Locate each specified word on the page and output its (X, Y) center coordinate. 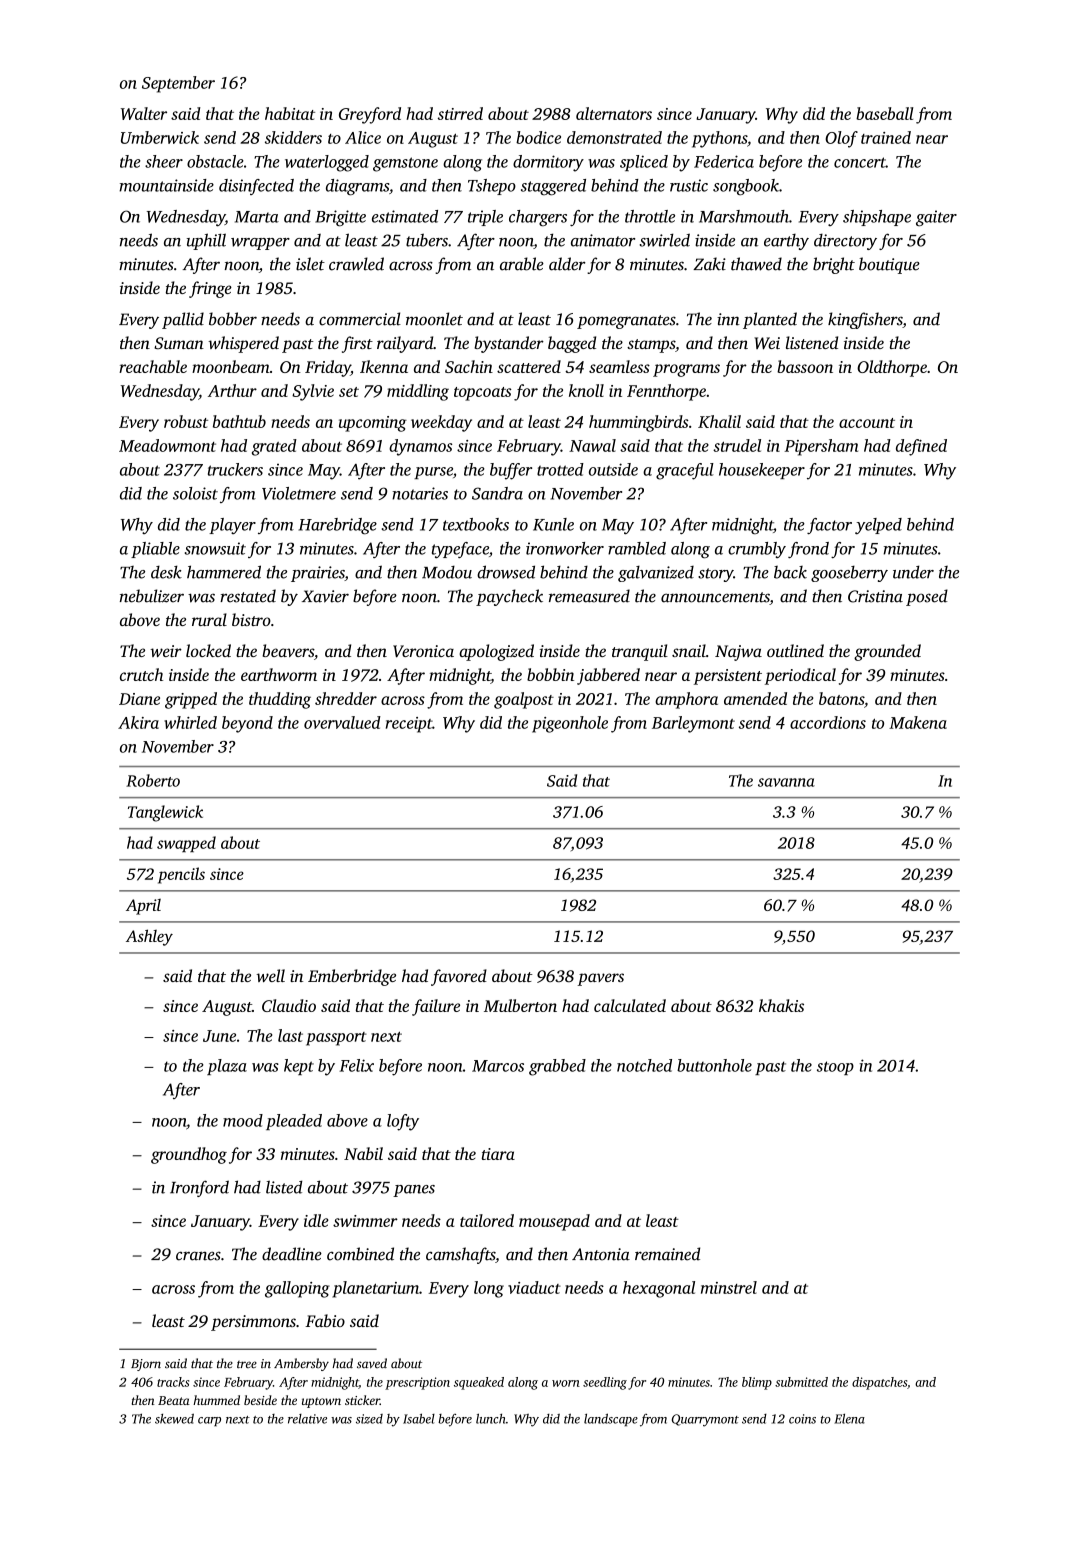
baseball (885, 113)
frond (808, 550)
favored (459, 977)
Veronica (423, 651)
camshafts (460, 1255)
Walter (144, 113)
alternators (614, 113)
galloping (297, 1289)
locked (208, 650)
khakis (781, 1005)
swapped (186, 844)
